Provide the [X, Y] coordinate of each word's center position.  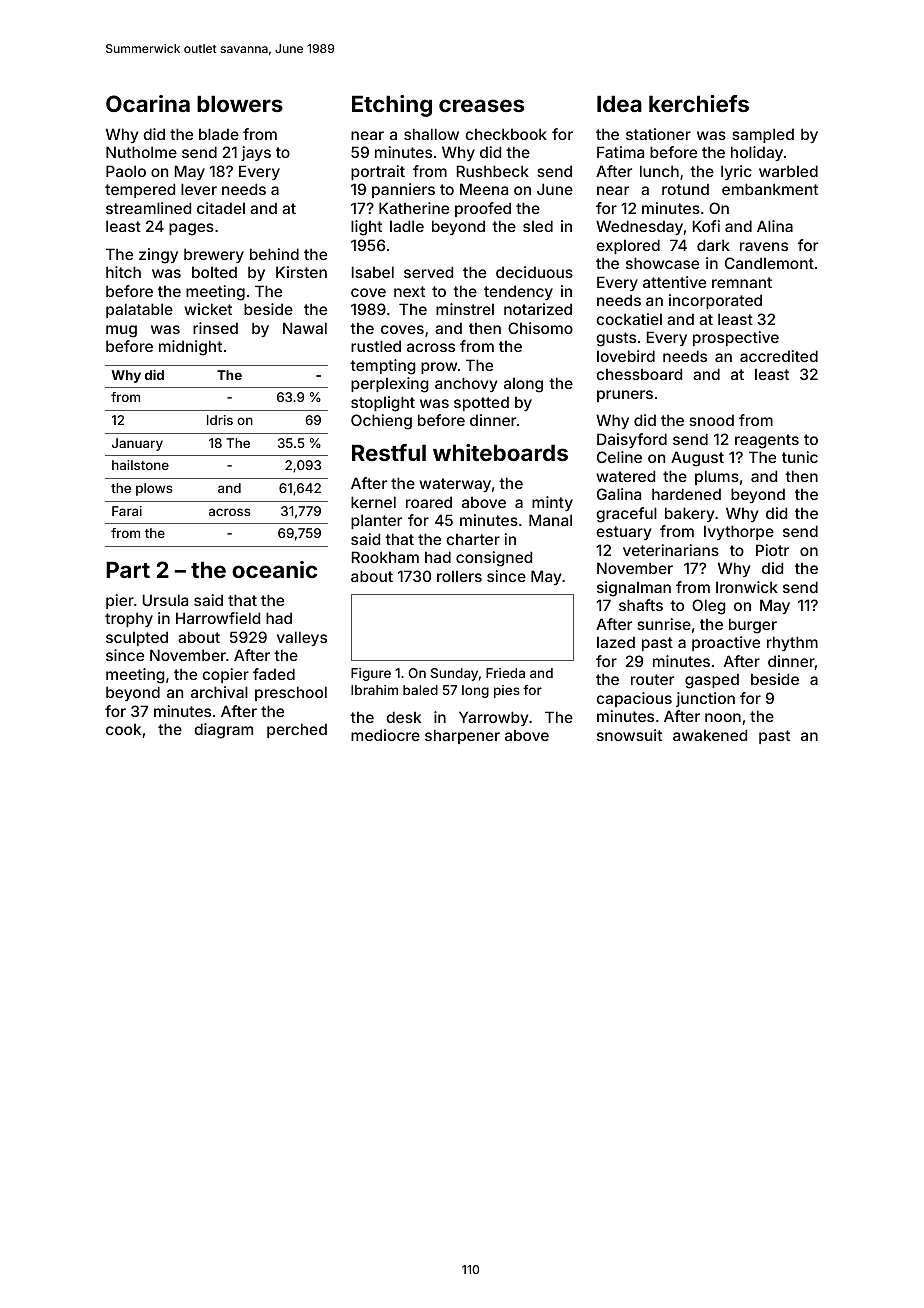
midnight [190, 348]
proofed [483, 209]
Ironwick [747, 587]
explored [628, 246]
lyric [736, 172]
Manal [550, 520]
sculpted [137, 638]
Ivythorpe [739, 532]
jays [256, 153]
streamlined [148, 208]
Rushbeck [493, 171]
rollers [459, 576]
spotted [481, 403]
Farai [127, 511]
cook [123, 729]
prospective [736, 338]
